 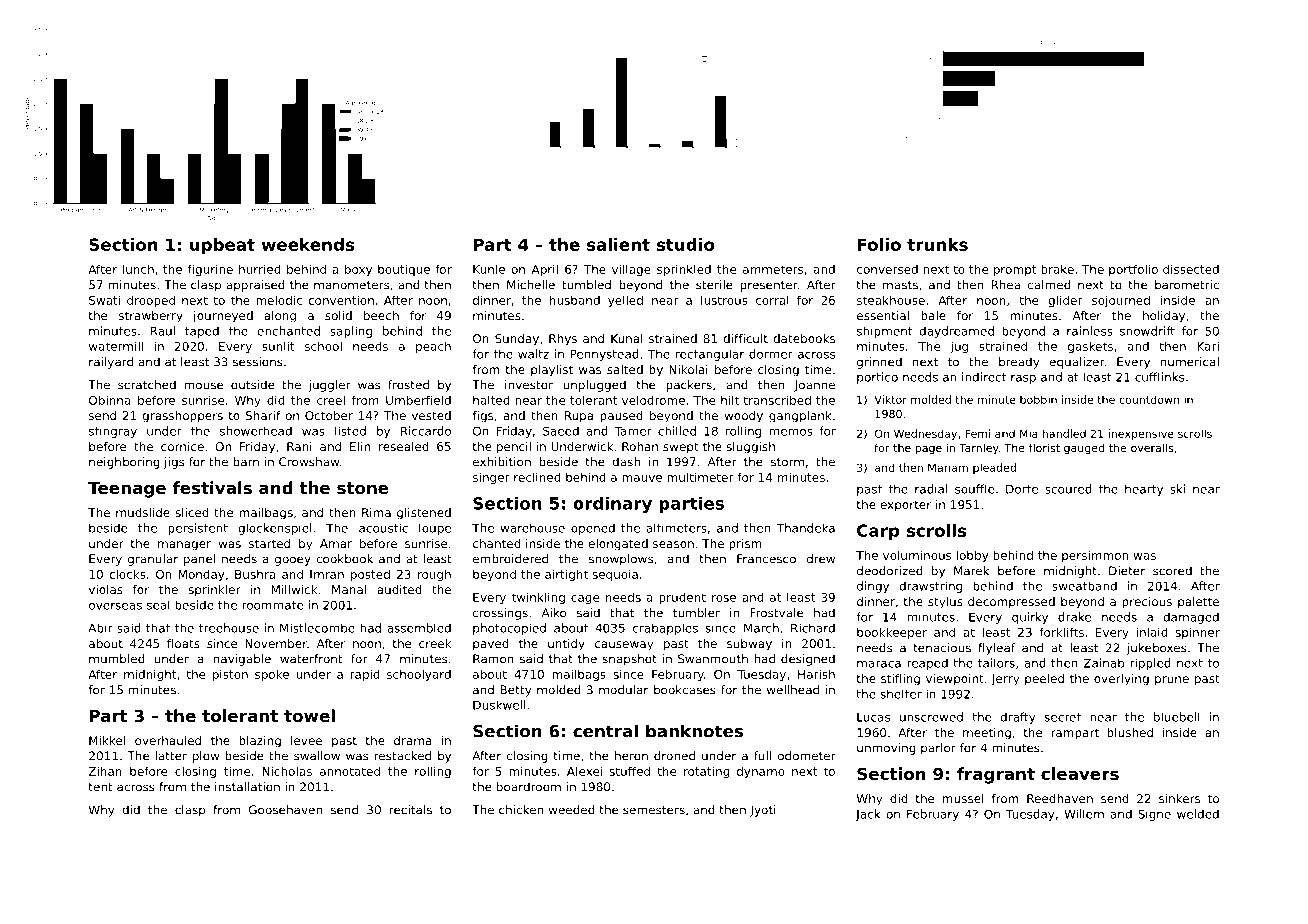 What do you see at coordinates (529, 787) in the document?
I see `boardroom` at bounding box center [529, 787].
